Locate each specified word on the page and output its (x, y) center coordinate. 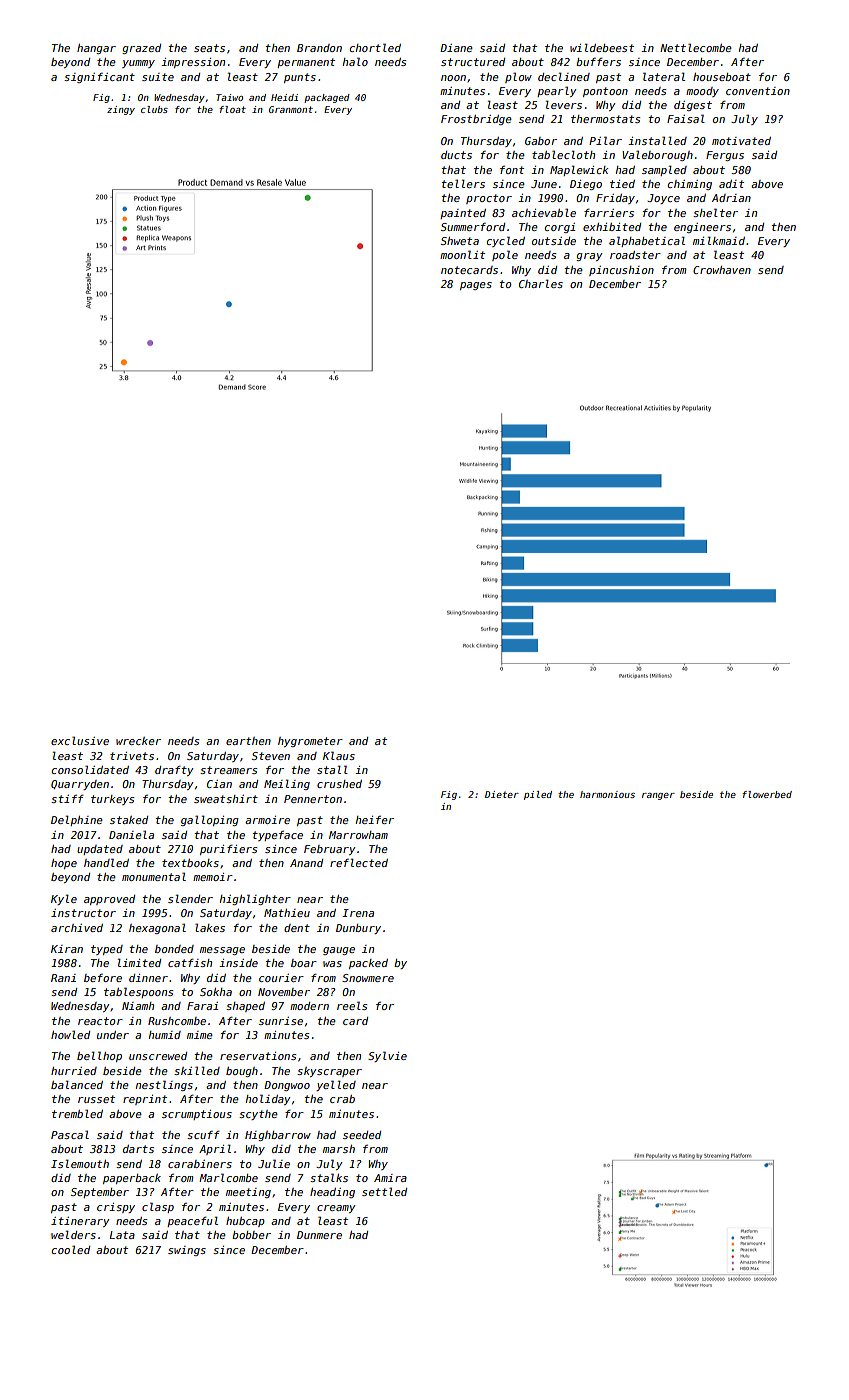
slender (190, 898)
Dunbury (358, 929)
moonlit (462, 254)
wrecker (138, 741)
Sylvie (387, 1056)
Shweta (460, 241)
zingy (121, 110)
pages (476, 286)
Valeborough (657, 155)
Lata (122, 1235)
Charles (541, 283)
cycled (506, 241)
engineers (702, 228)
